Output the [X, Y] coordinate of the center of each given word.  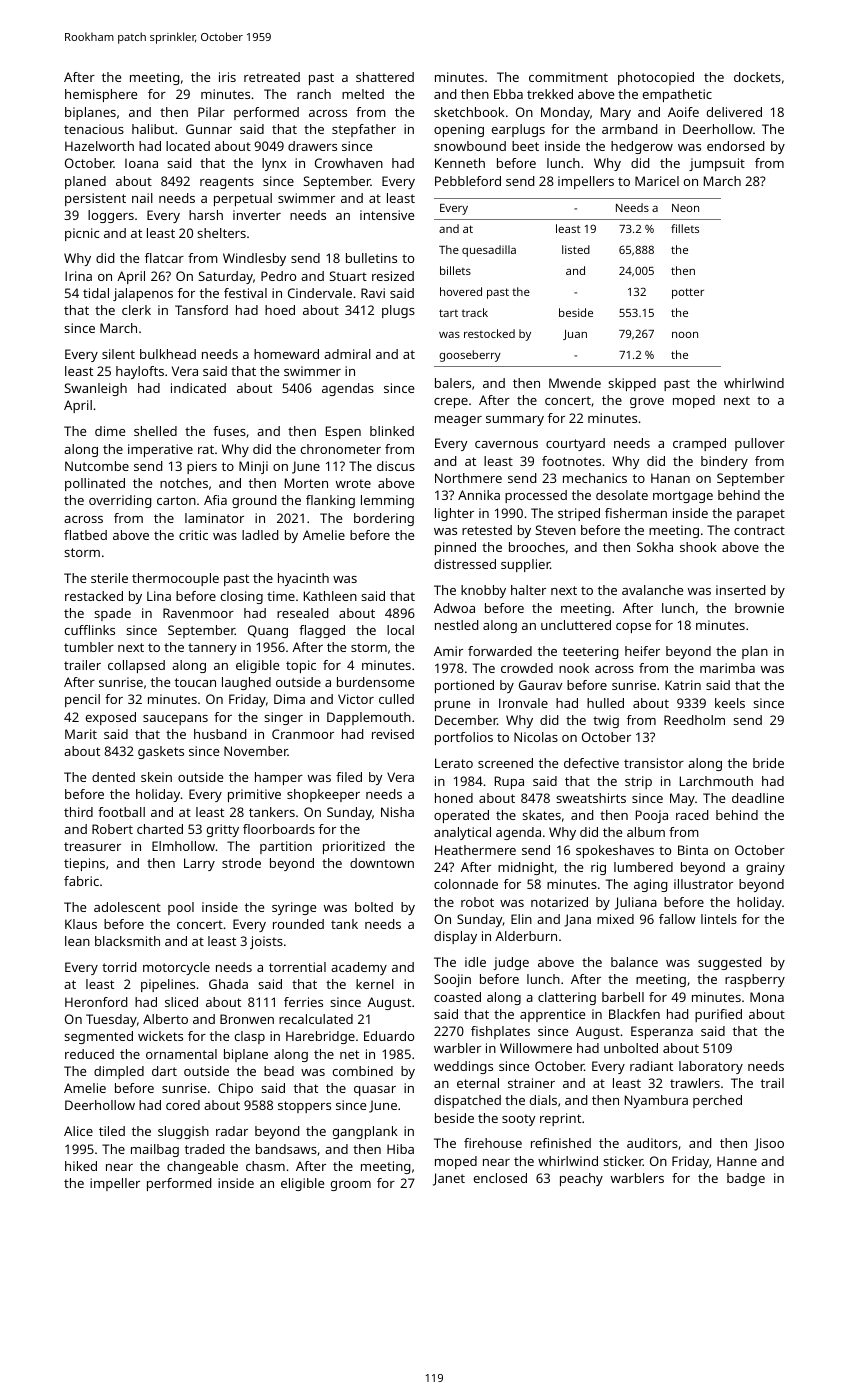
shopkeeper [323, 795]
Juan [575, 335]
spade [112, 614]
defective [591, 763]
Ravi [373, 293]
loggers [111, 216]
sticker [623, 1161]
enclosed [500, 1178]
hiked [81, 1166]
